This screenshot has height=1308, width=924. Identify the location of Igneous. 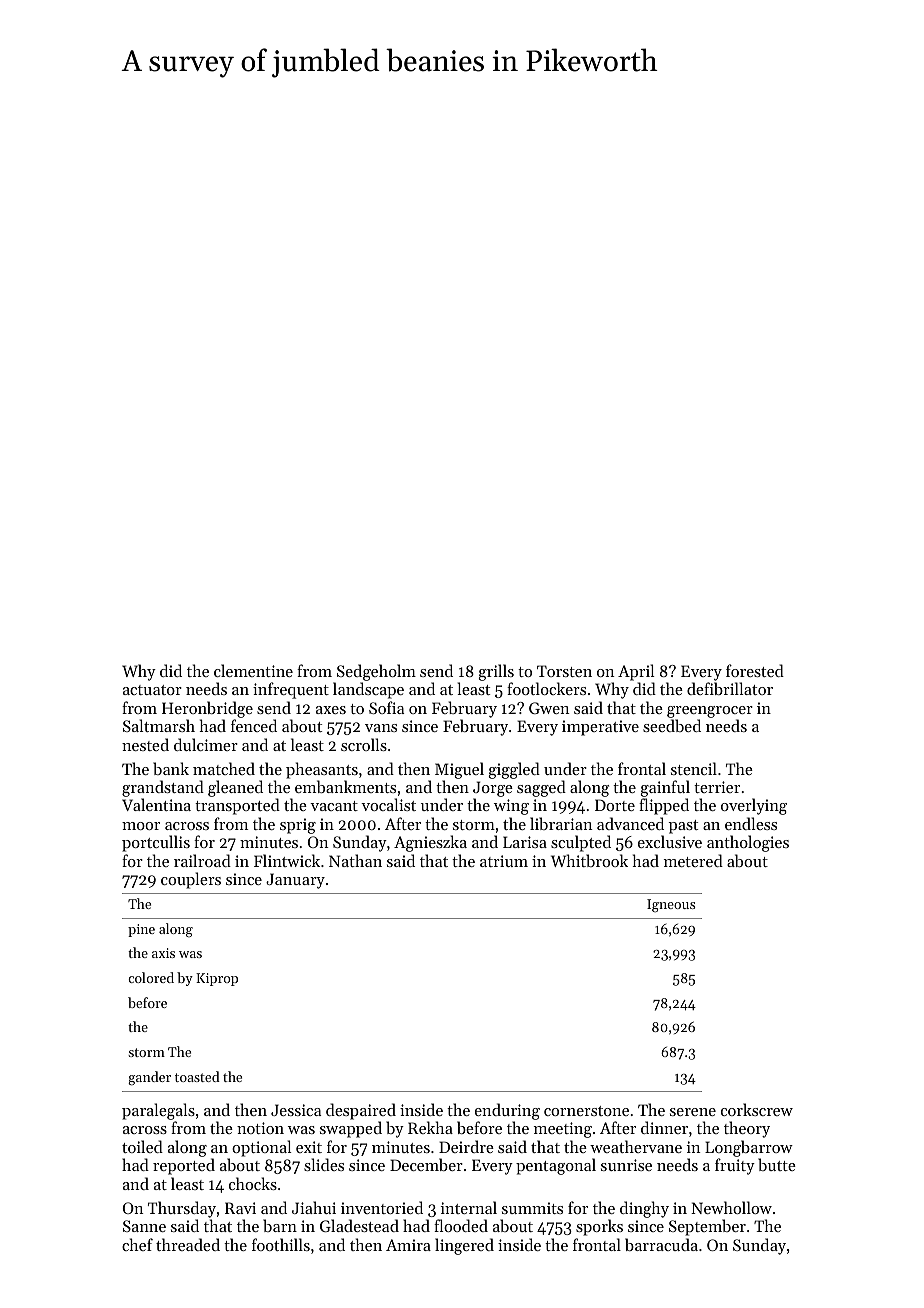
(671, 906).
